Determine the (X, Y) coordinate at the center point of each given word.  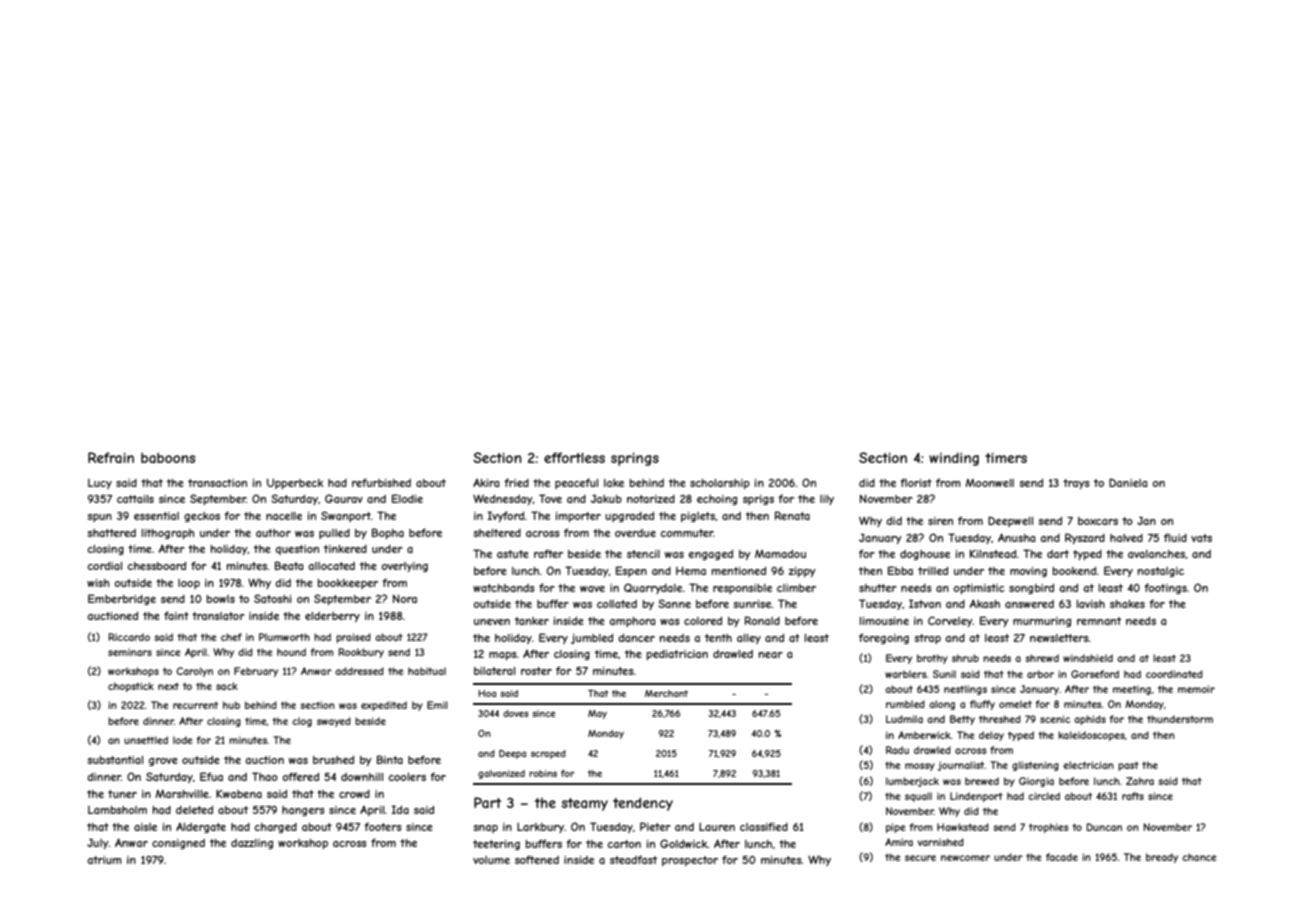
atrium (104, 860)
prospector (690, 861)
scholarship (720, 484)
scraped (548, 754)
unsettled (146, 740)
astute (513, 554)
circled (1044, 796)
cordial (104, 566)
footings (1165, 589)
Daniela (1128, 482)
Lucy (100, 484)
